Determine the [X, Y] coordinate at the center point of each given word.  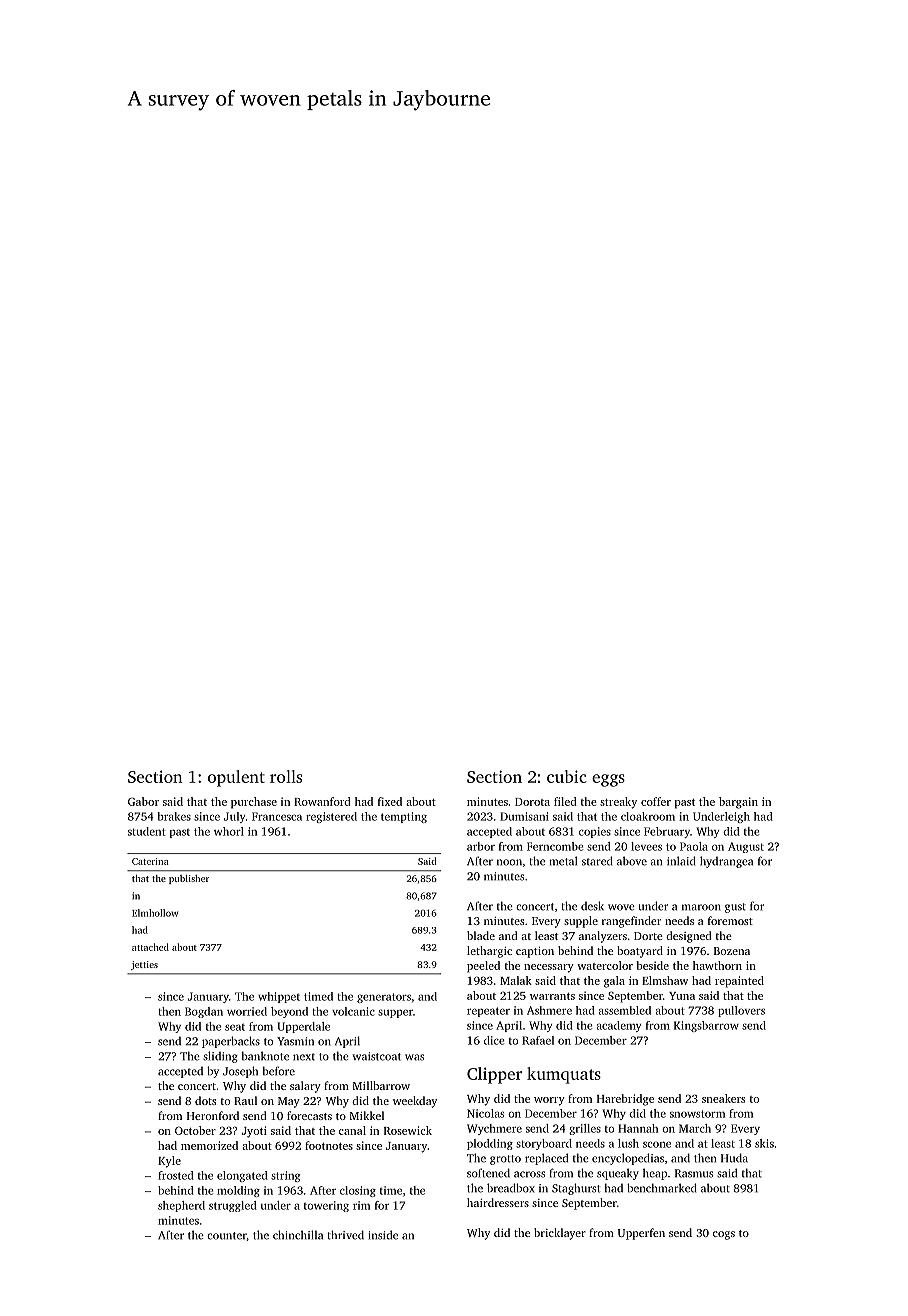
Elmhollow [155, 913]
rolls [286, 776]
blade [481, 935]
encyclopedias [628, 1159]
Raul [245, 1100]
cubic [567, 776]
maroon [701, 907]
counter [227, 1236]
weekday [415, 1102]
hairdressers [498, 1202]
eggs [608, 780]
